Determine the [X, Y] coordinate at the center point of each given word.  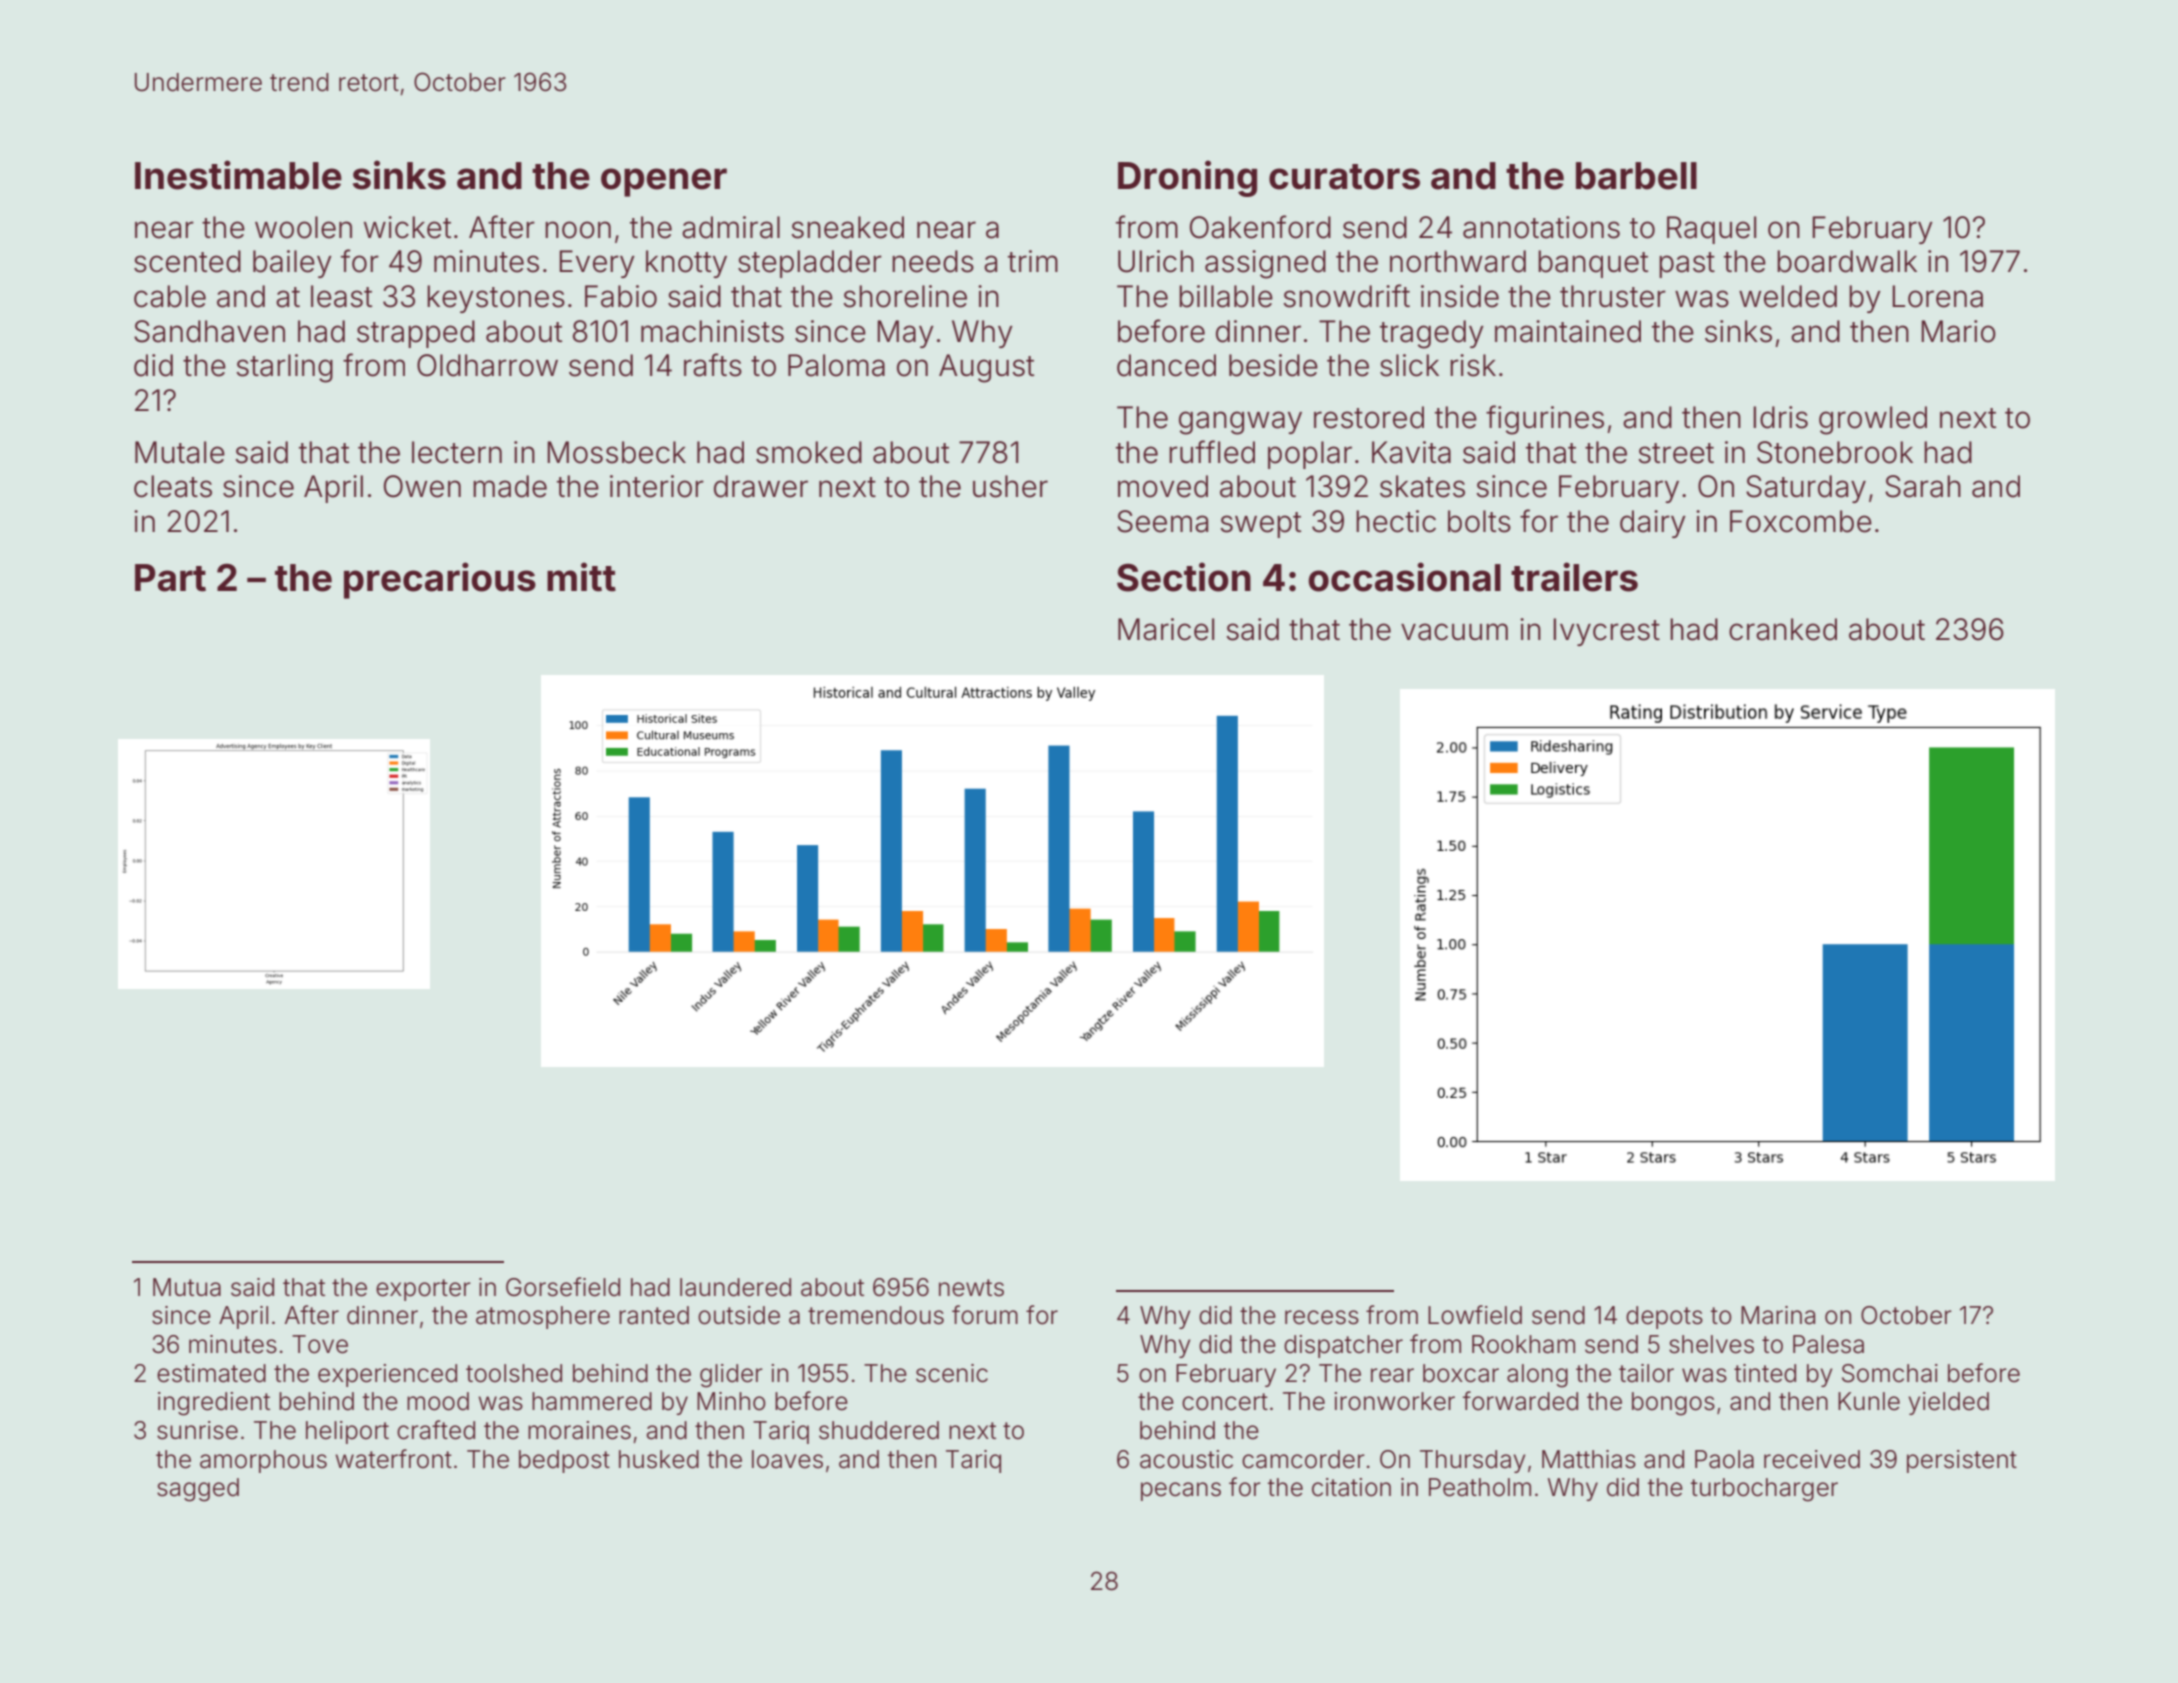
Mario [1958, 331]
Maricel [1166, 629]
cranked [1783, 629]
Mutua [187, 1287]
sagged [198, 1490]
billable [1226, 296]
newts [971, 1288]
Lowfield [1475, 1315]
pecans [1181, 1491]
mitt [581, 577]
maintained [1568, 331]
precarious [440, 580]
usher [1010, 486]
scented [187, 261]
